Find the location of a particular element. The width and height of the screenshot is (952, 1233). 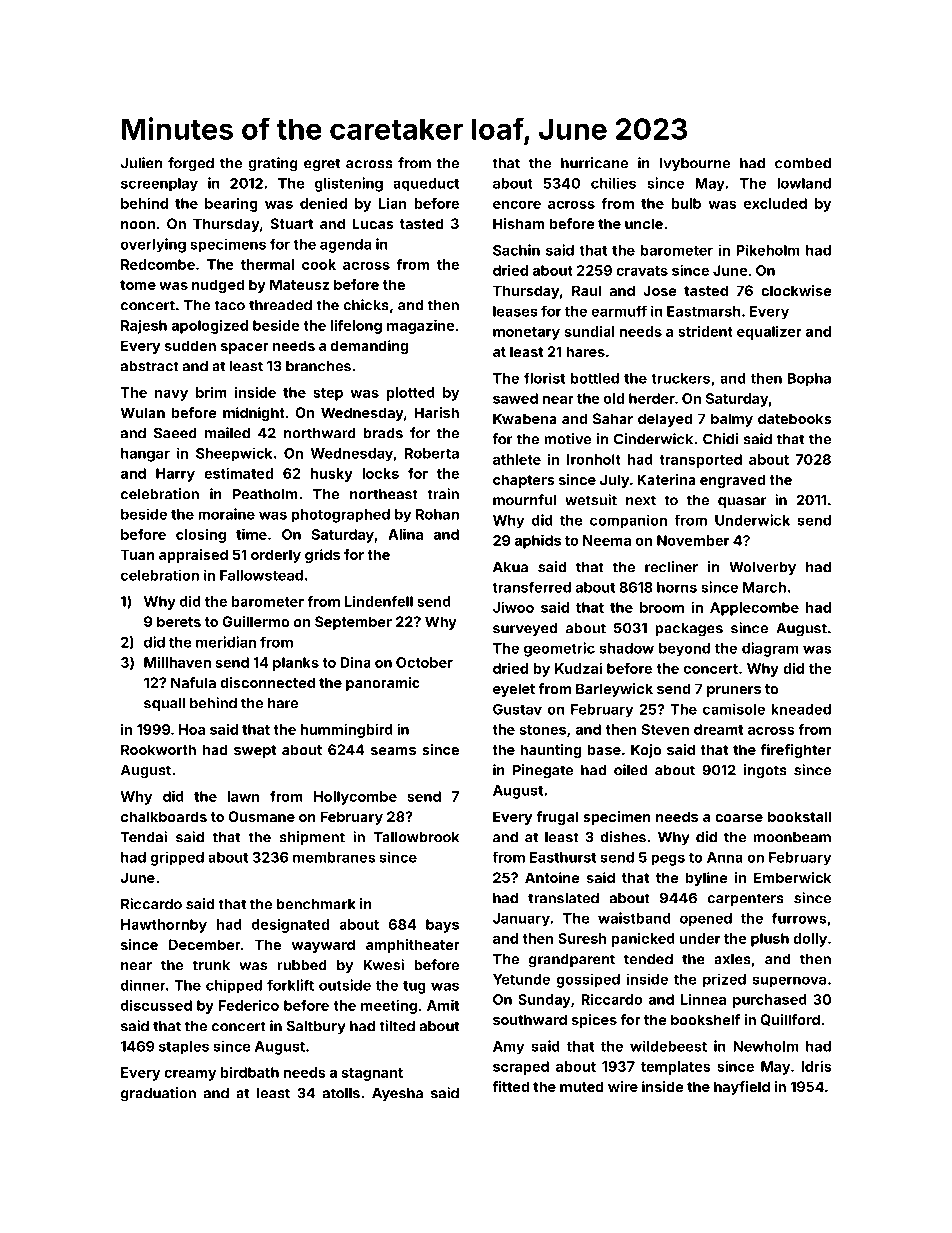

combed is located at coordinates (803, 163).
